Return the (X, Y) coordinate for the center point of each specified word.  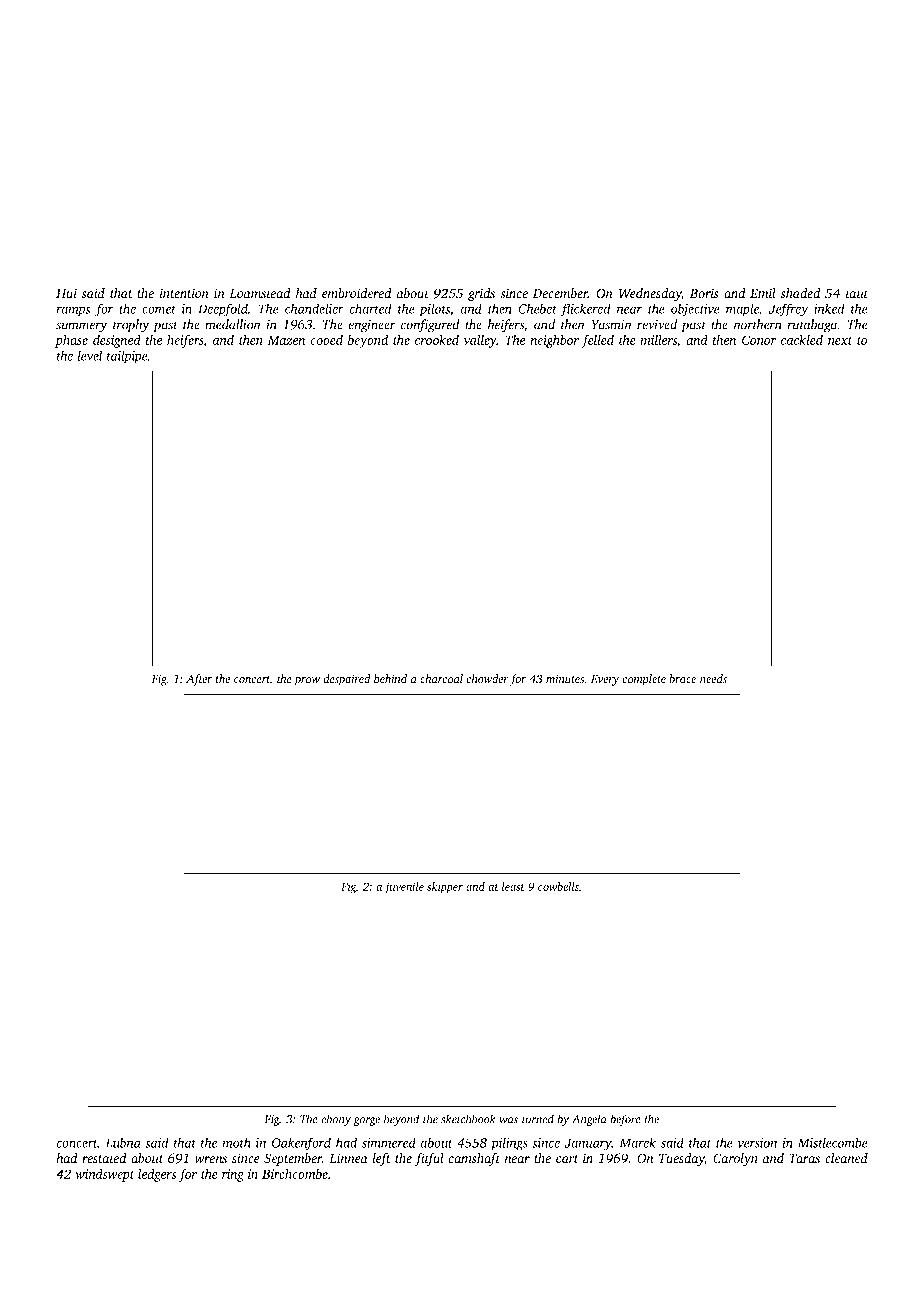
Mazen (286, 340)
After (199, 680)
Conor (759, 340)
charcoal (441, 679)
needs (713, 678)
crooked (437, 339)
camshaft (474, 1159)
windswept (105, 1175)
